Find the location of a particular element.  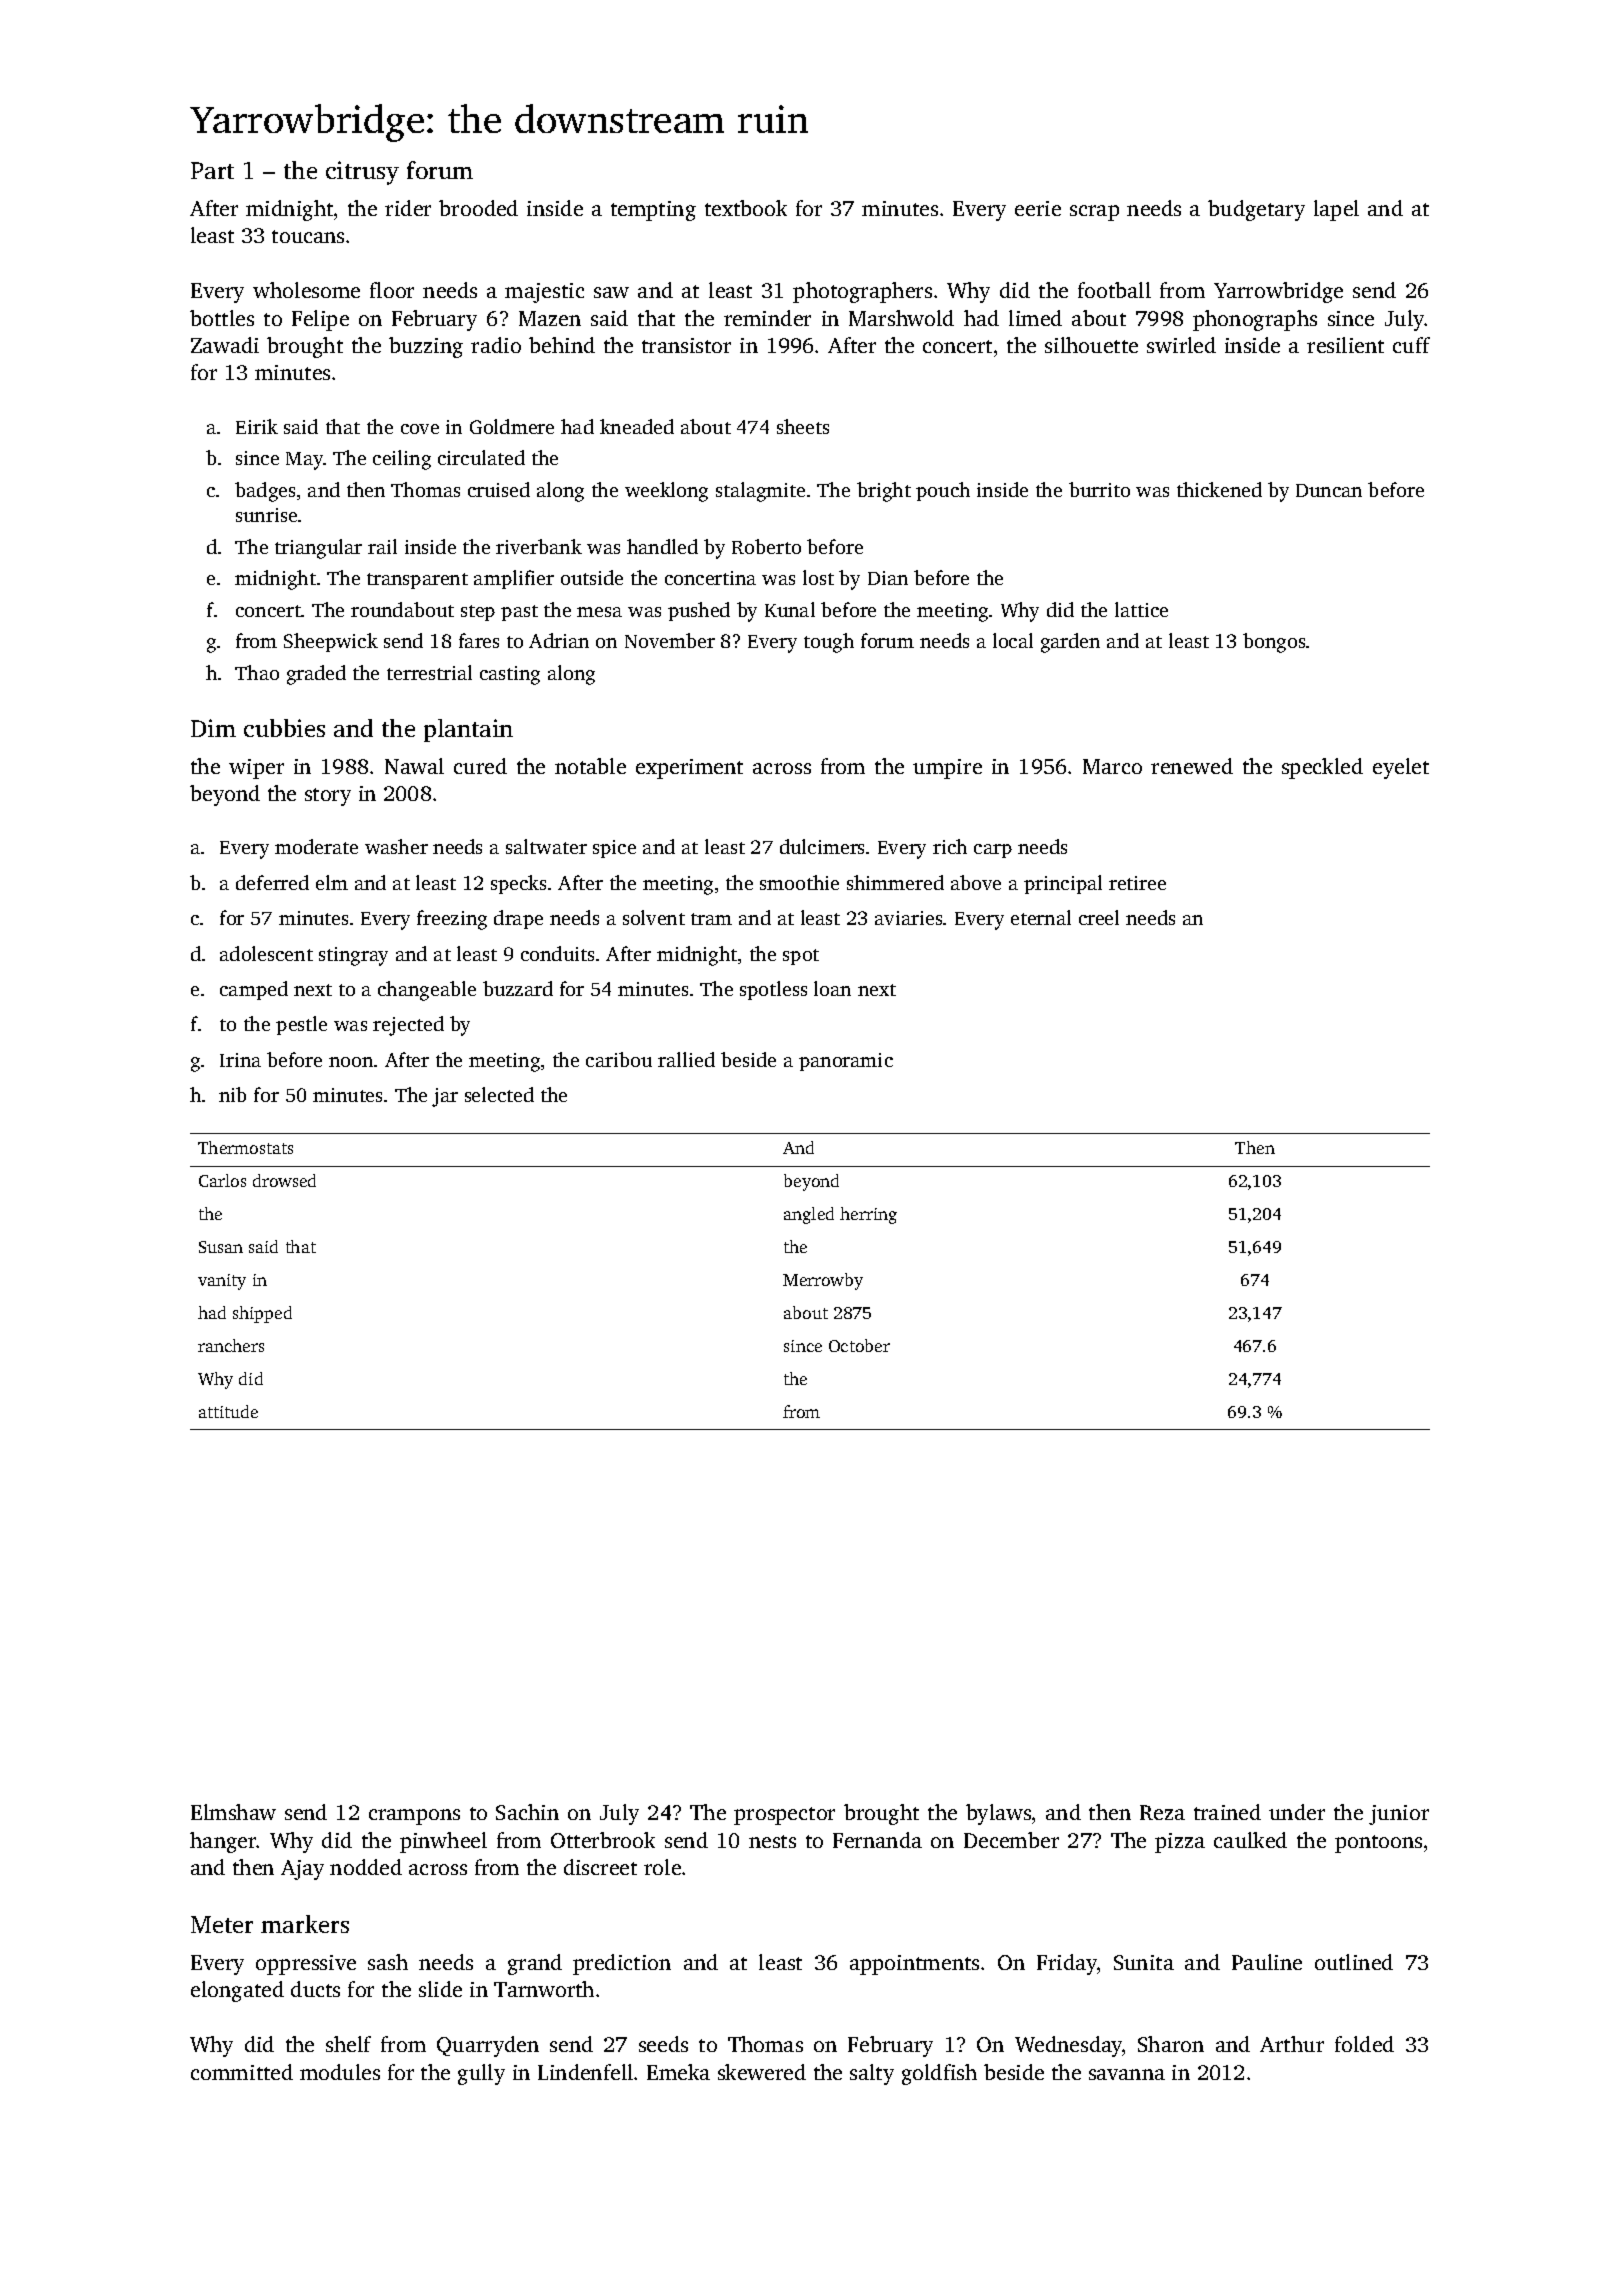

retiree is located at coordinates (1137, 883).
